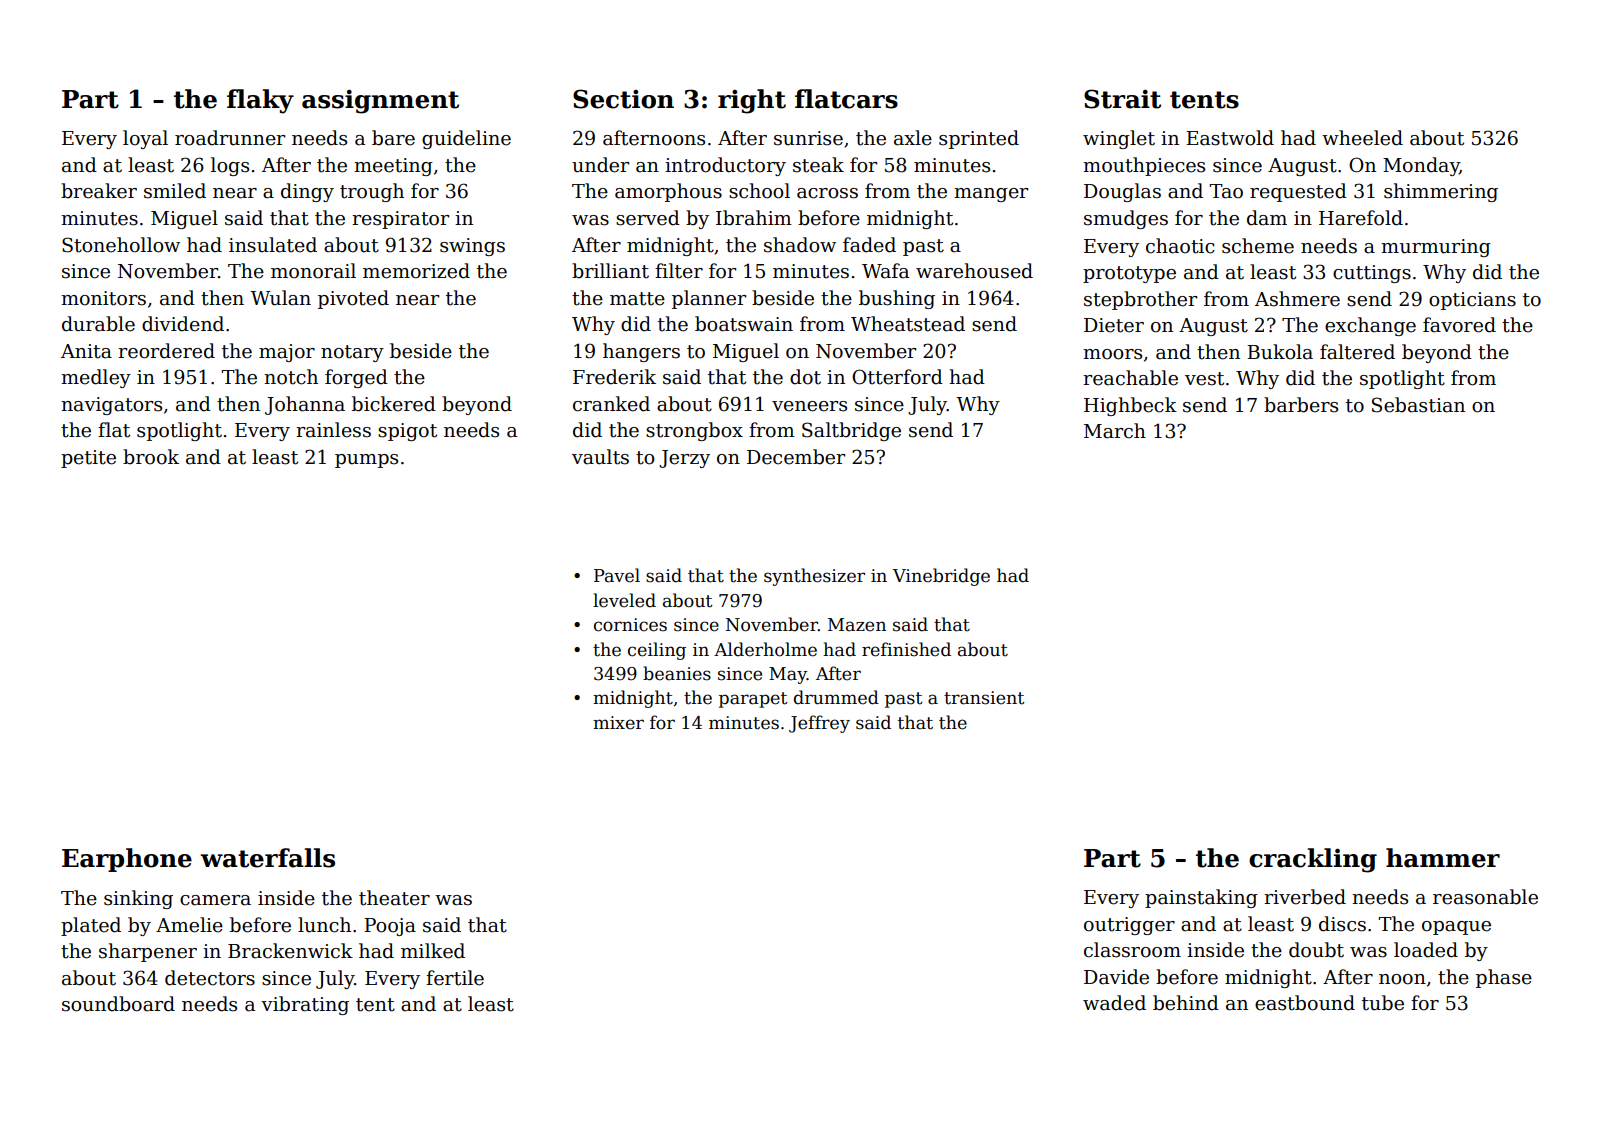 The width and height of the document is (1607, 1136). What do you see at coordinates (1305, 897) in the document?
I see `riverbed` at bounding box center [1305, 897].
